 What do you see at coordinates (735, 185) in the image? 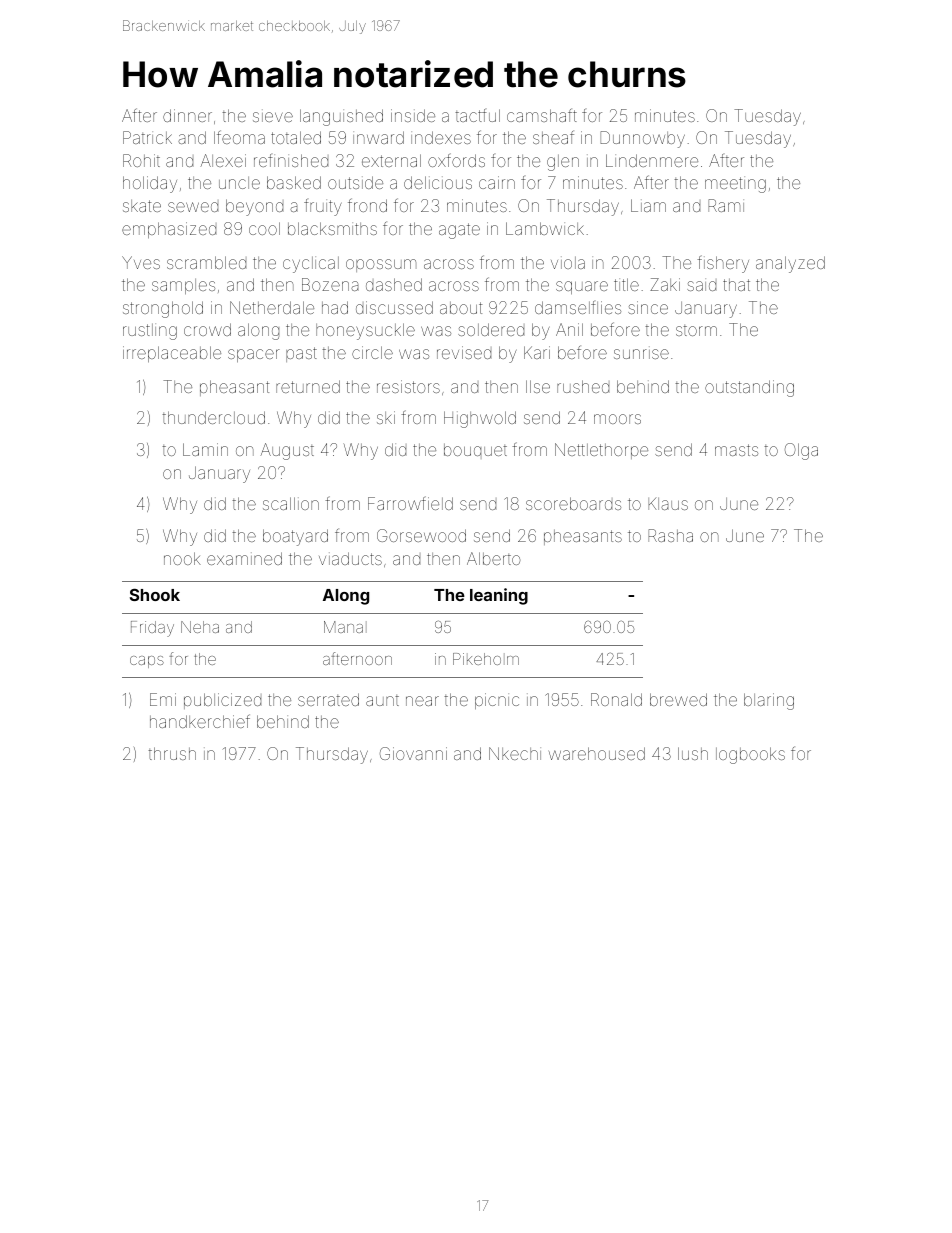
I see `meeting` at bounding box center [735, 185].
